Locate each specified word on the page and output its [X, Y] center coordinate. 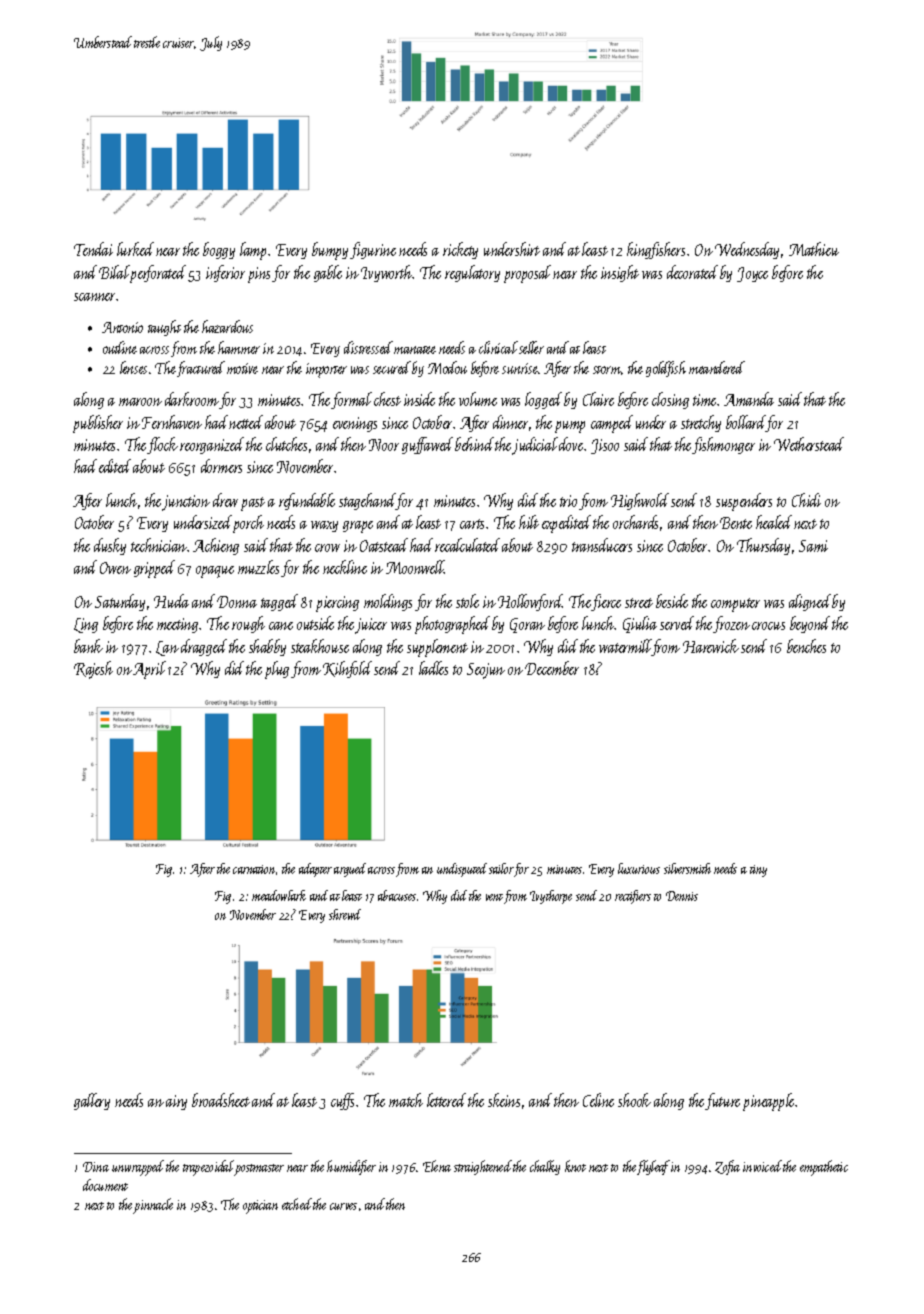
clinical [498, 347]
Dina [96, 1167]
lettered [446, 1100]
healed [774, 522]
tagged [279, 602]
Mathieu [814, 249]
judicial [535, 445]
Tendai [93, 249]
